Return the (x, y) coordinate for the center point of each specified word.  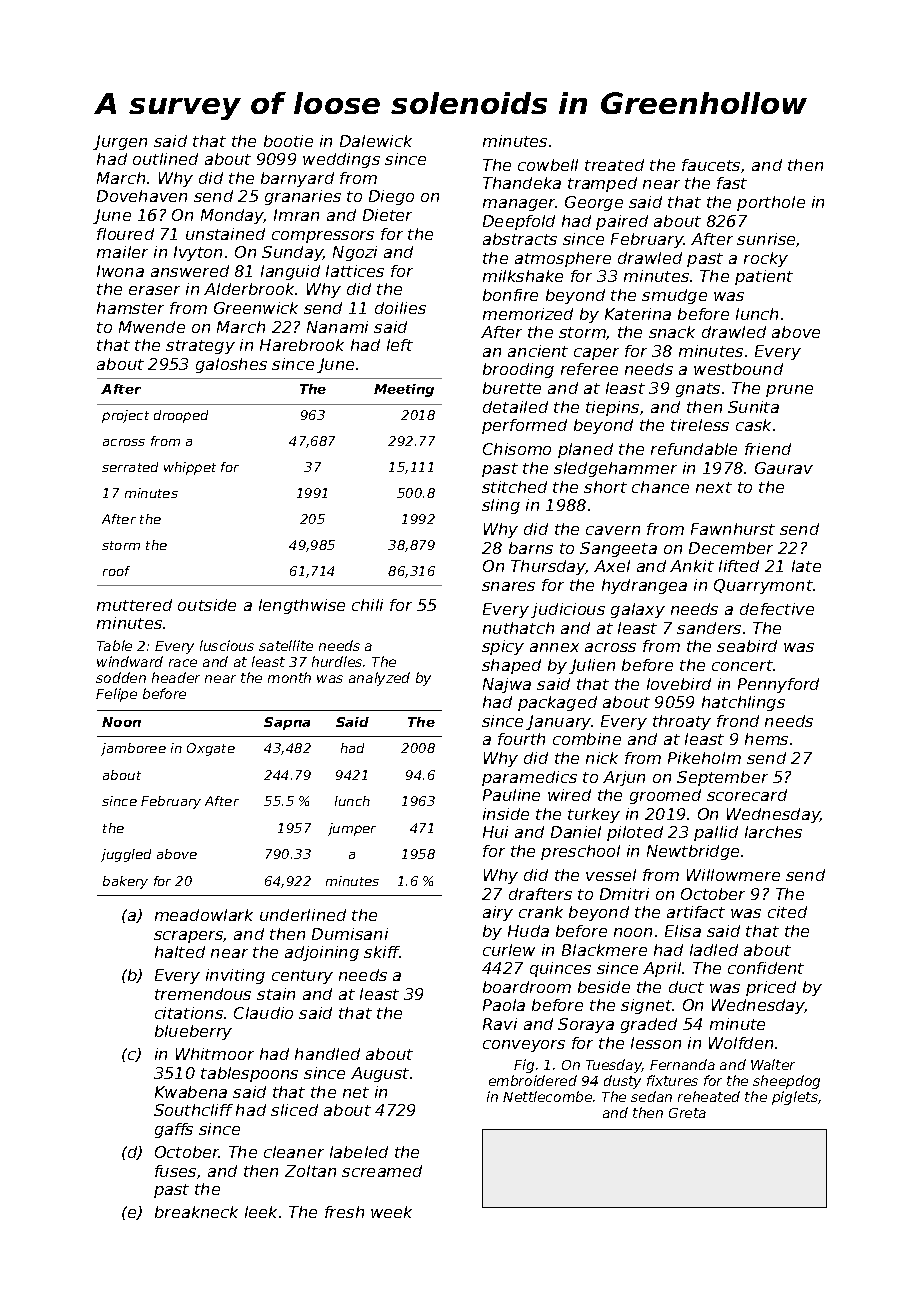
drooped (181, 416)
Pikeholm (704, 758)
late (806, 566)
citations (189, 1013)
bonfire (510, 295)
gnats (698, 390)
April (662, 969)
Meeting (404, 390)
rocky (766, 259)
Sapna (287, 723)
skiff (382, 952)
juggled (126, 855)
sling (501, 506)
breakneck (196, 1212)
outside (207, 605)
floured (125, 234)
